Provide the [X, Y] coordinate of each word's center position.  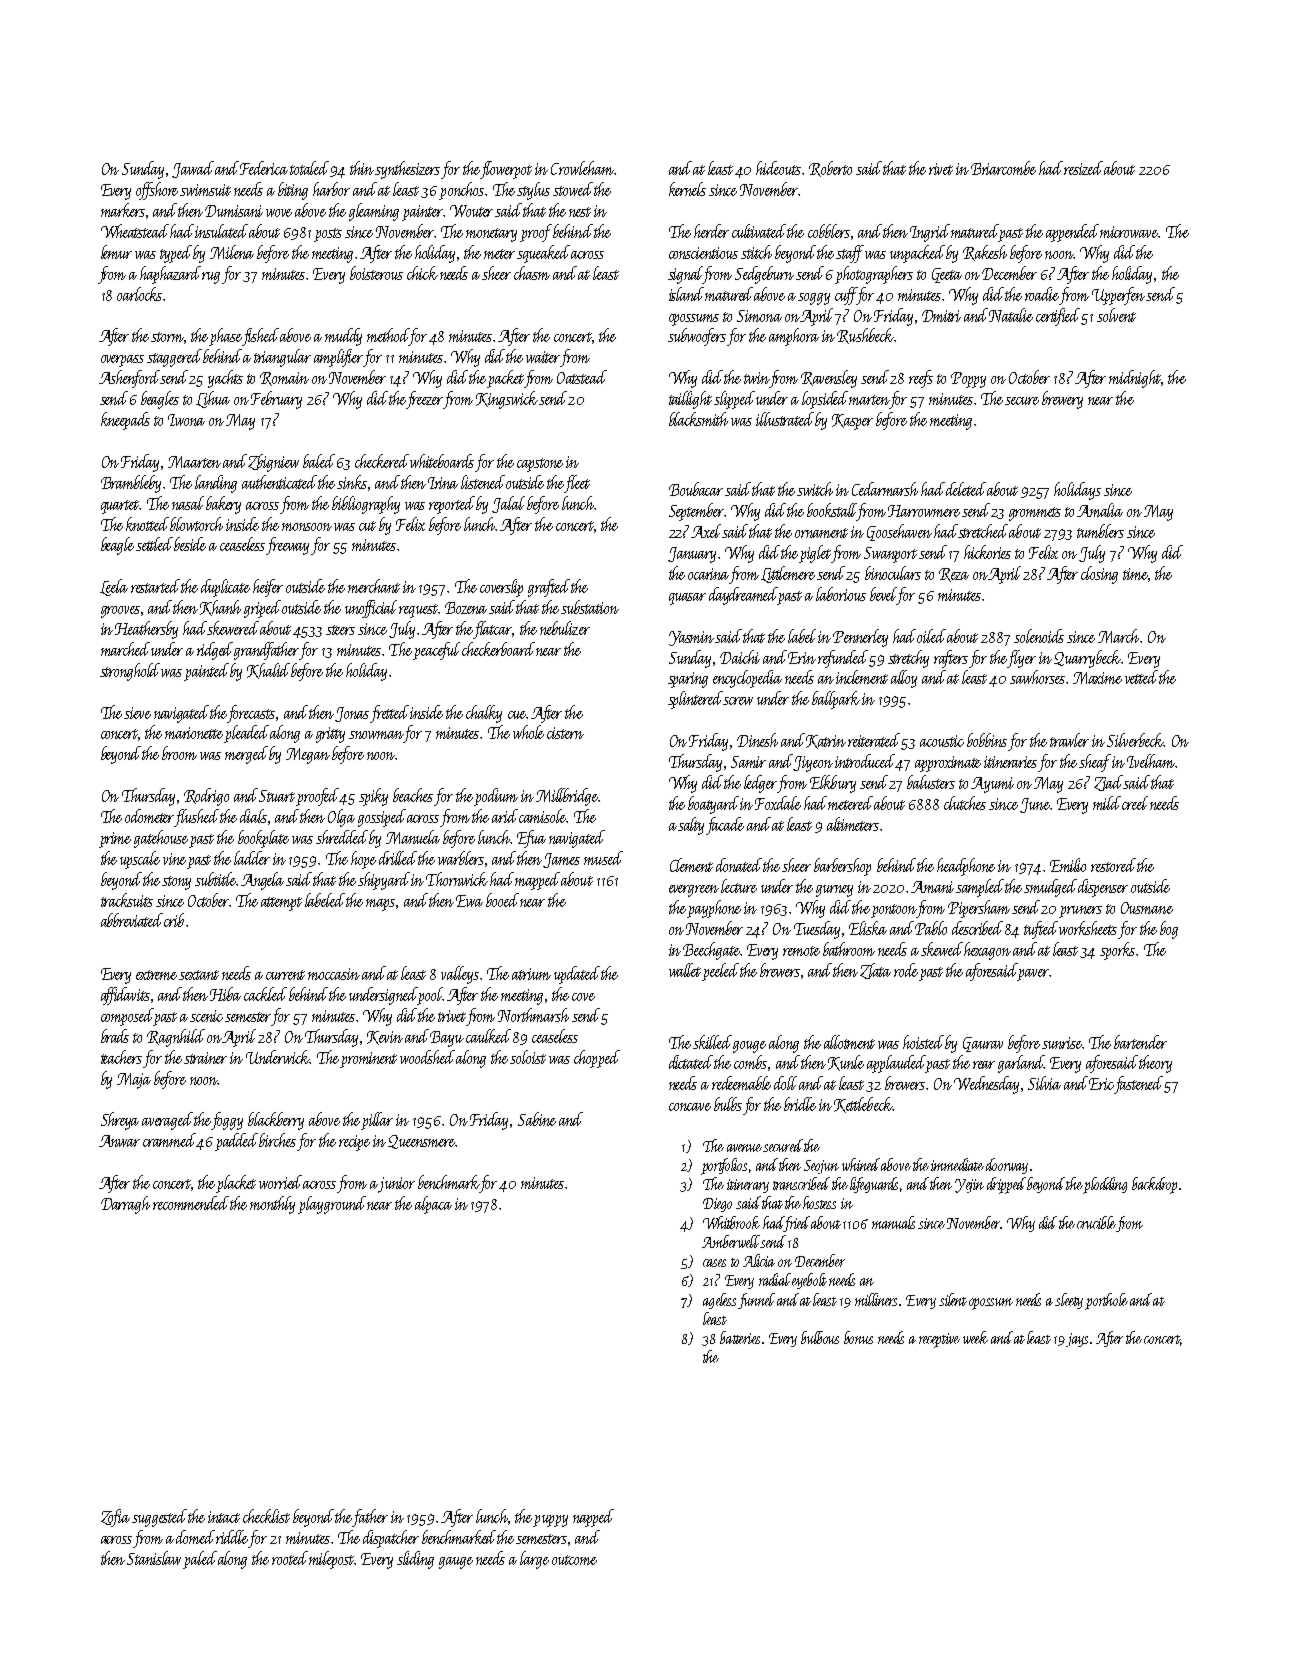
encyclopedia [747, 679]
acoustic [942, 741]
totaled [310, 169]
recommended [191, 1203]
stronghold [130, 672]
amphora [794, 337]
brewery [1062, 400]
